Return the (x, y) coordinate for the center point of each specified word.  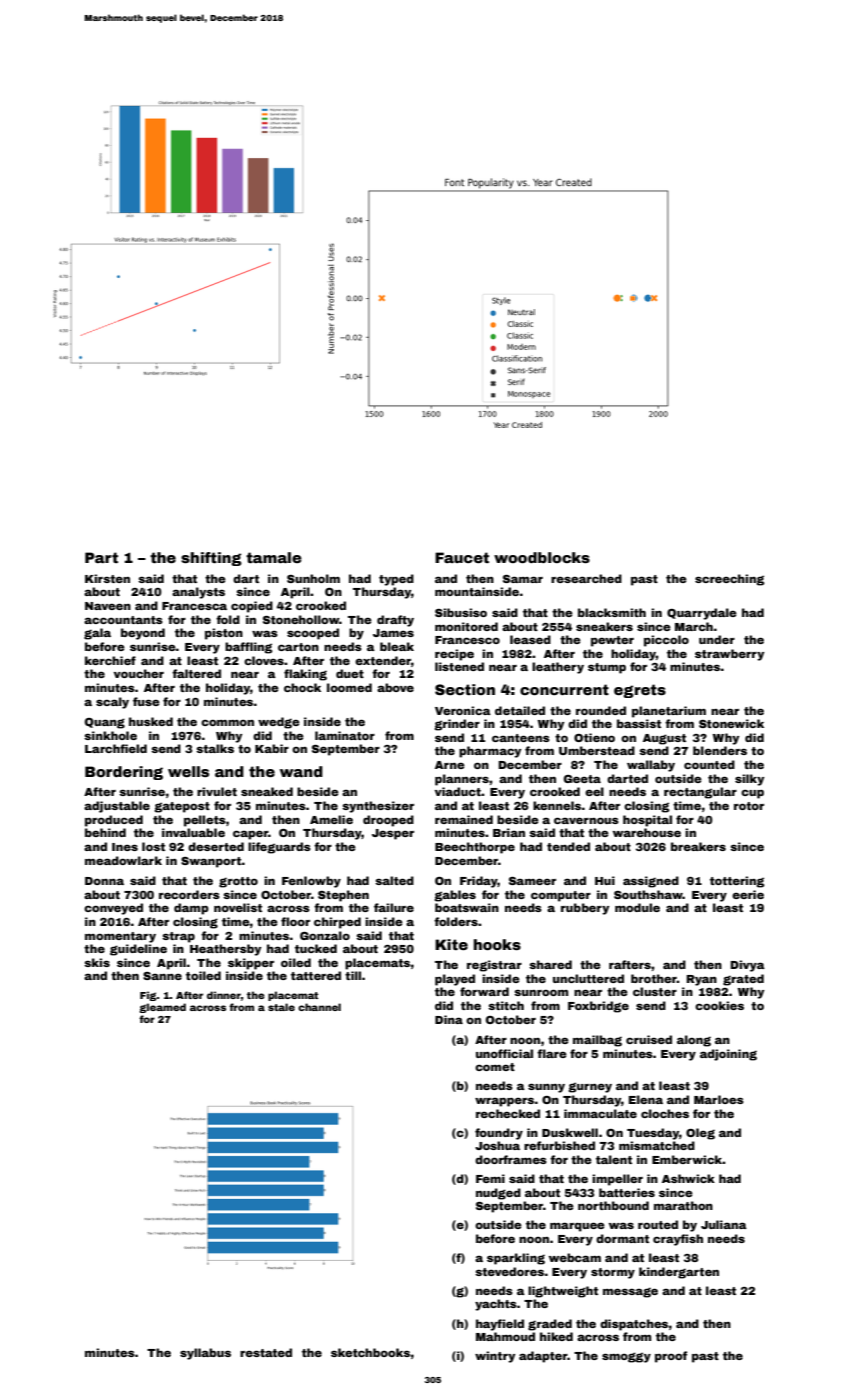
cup (752, 794)
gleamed (162, 1008)
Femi (490, 1178)
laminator (345, 735)
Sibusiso (461, 612)
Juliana (724, 1224)
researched (586, 578)
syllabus (205, 1354)
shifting (211, 559)
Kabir (272, 748)
